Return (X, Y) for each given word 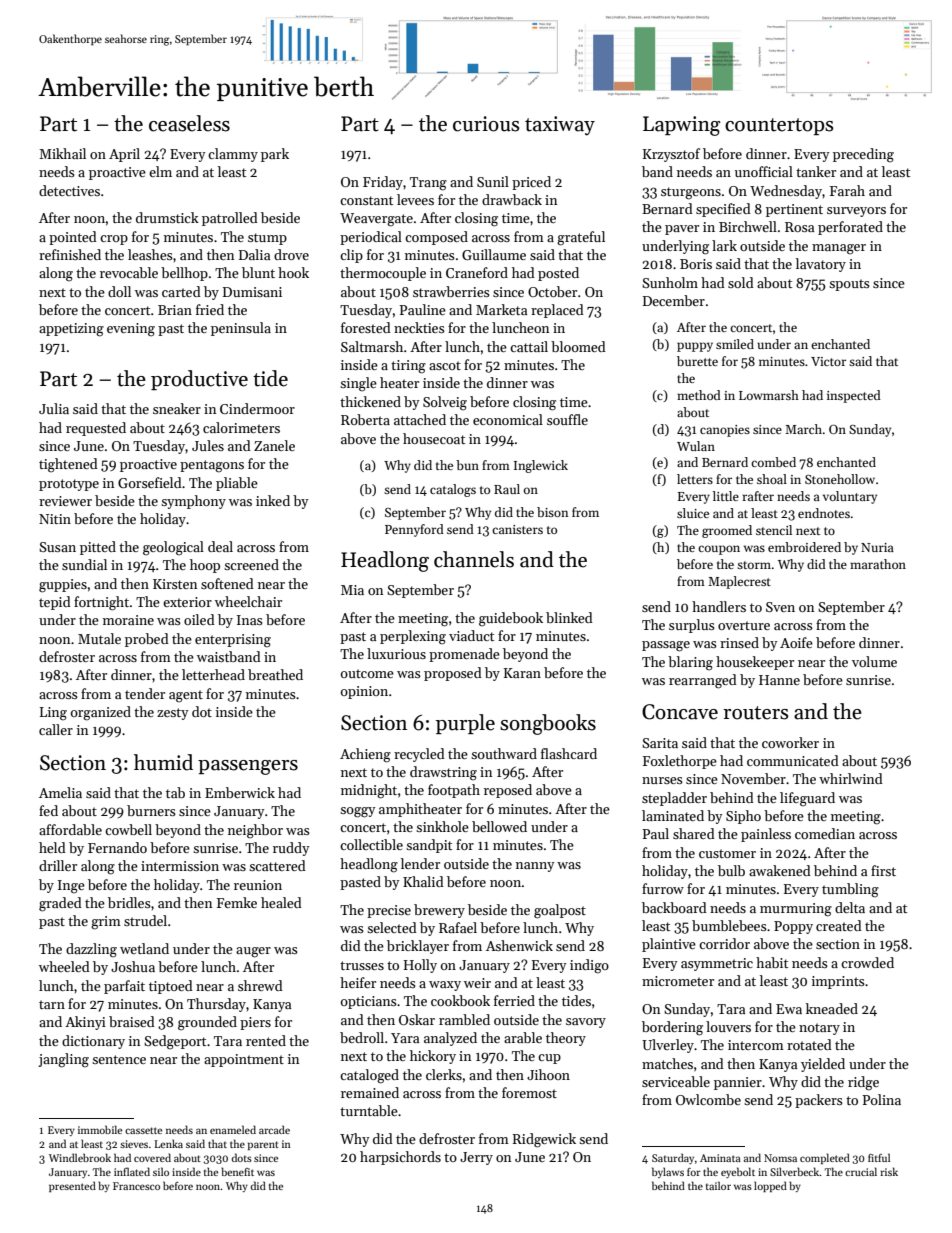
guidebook (511, 619)
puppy (695, 347)
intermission (180, 866)
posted (558, 274)
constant (366, 200)
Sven (780, 607)
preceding (863, 155)
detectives (69, 190)
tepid (55, 603)
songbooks (548, 724)
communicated (793, 760)
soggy (358, 812)
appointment (244, 1060)
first (883, 870)
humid (163, 762)
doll (119, 291)
